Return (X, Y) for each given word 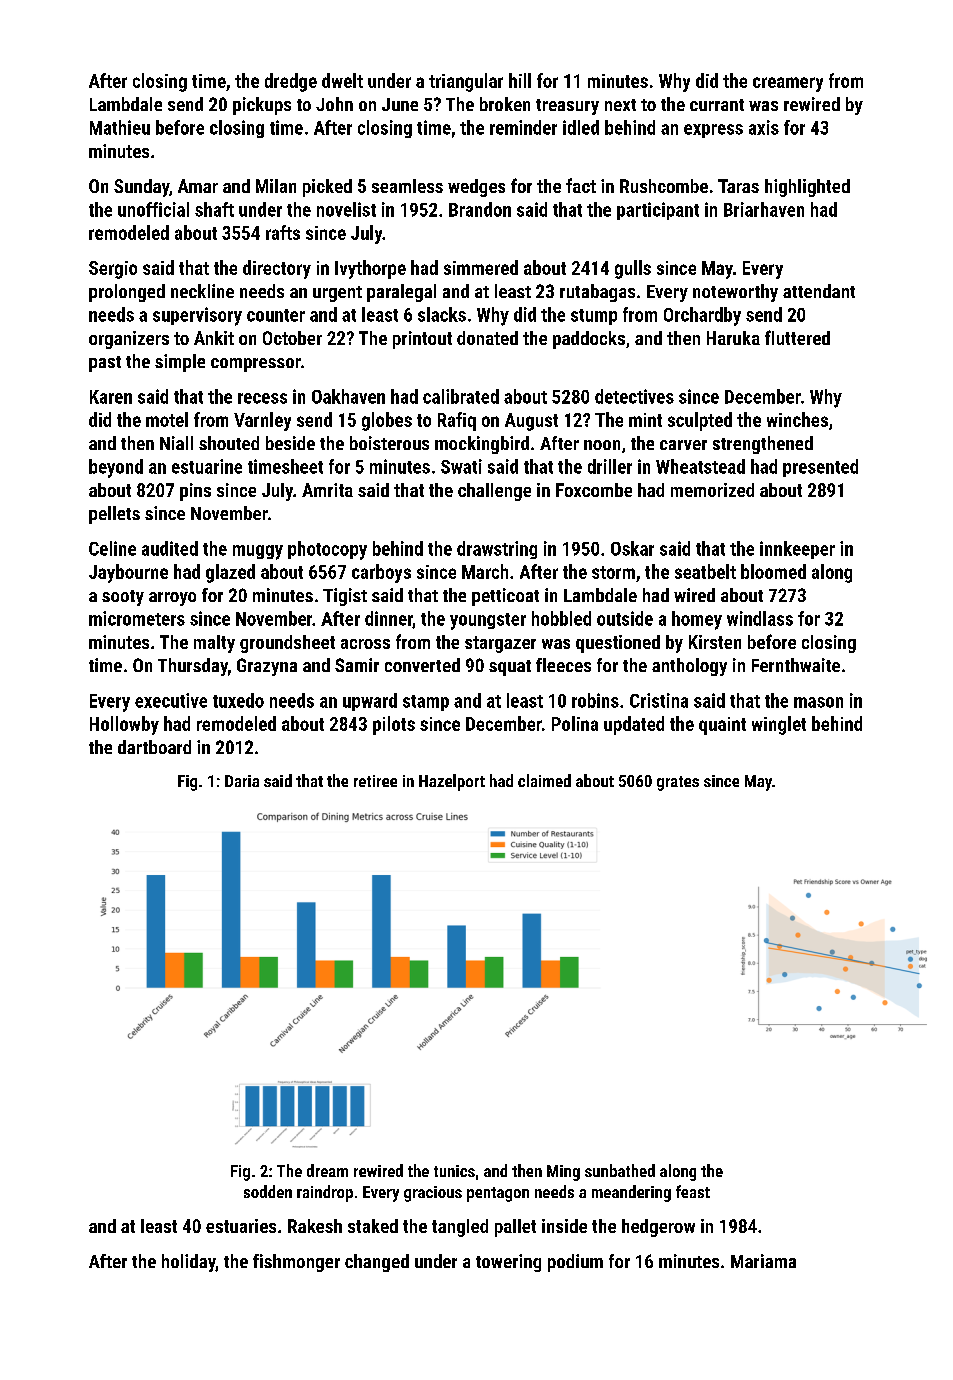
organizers (129, 340)
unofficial (153, 209)
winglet (779, 725)
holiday (189, 1263)
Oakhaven (348, 396)
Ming (563, 1173)
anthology (689, 667)
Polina (575, 723)
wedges (476, 188)
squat (510, 668)
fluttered (797, 337)
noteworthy (735, 293)
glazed (230, 573)
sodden (268, 1191)
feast (693, 1191)
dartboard (154, 747)
